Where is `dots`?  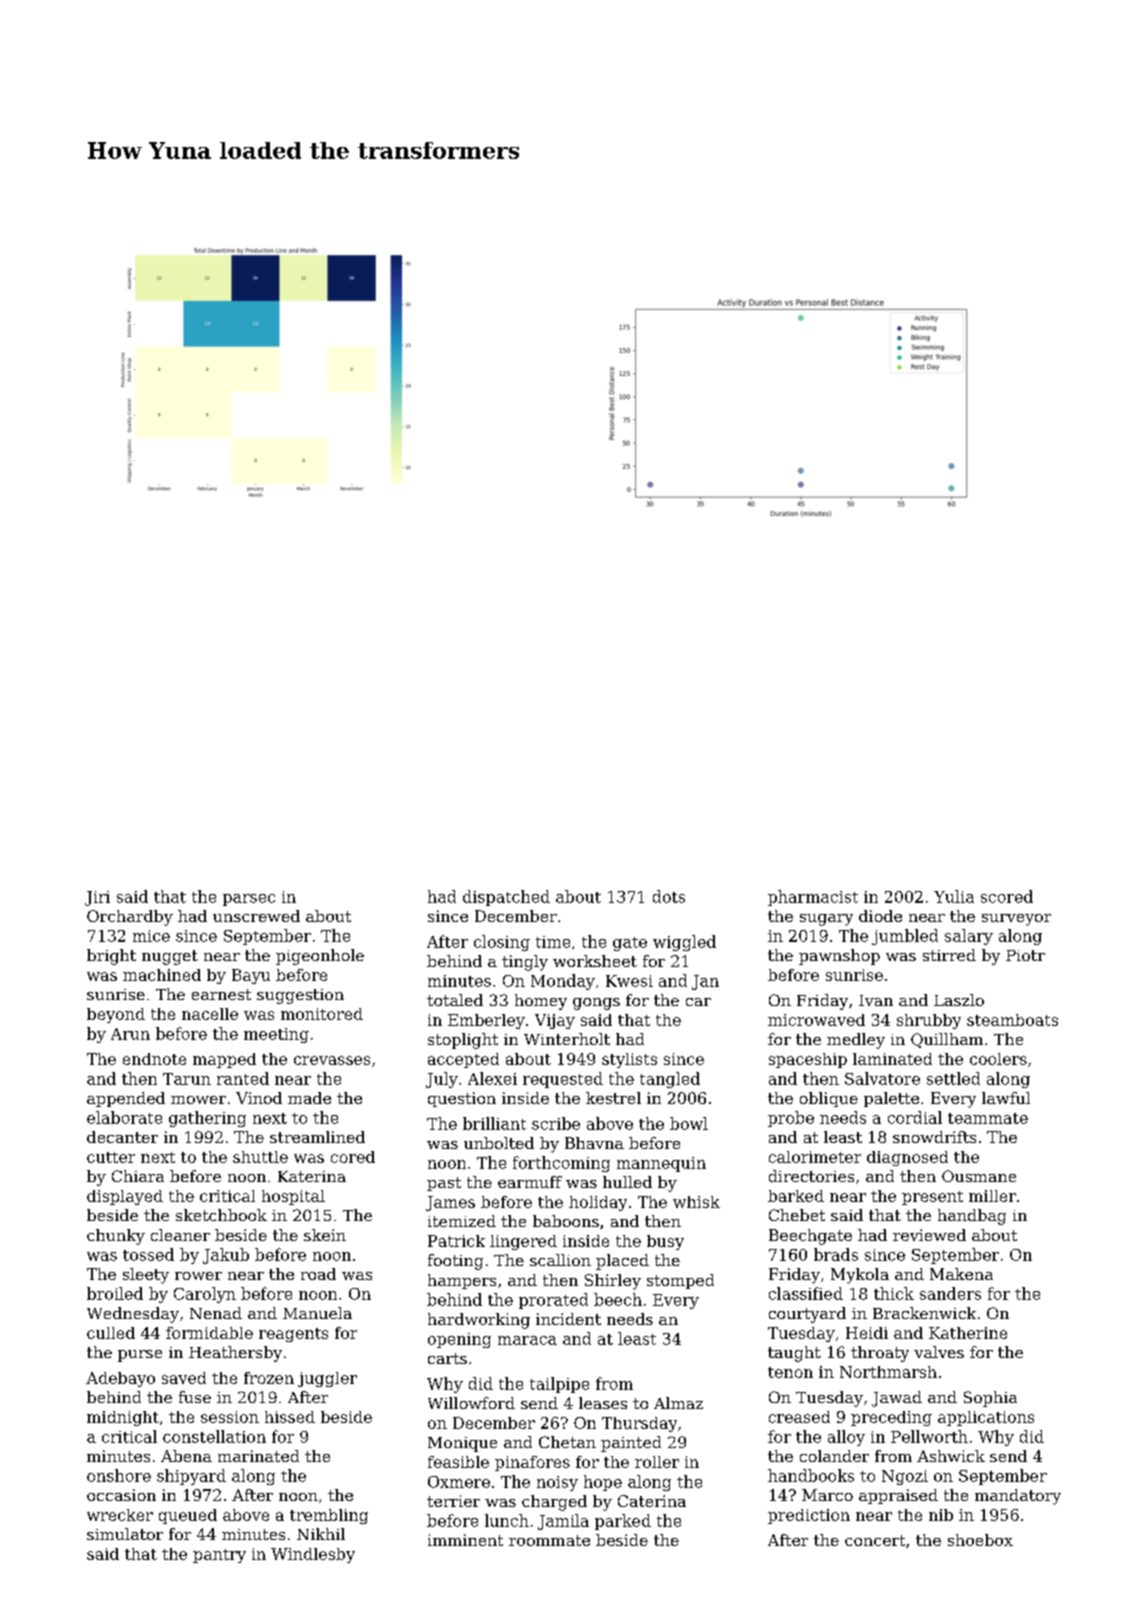 dots is located at coordinates (669, 896).
